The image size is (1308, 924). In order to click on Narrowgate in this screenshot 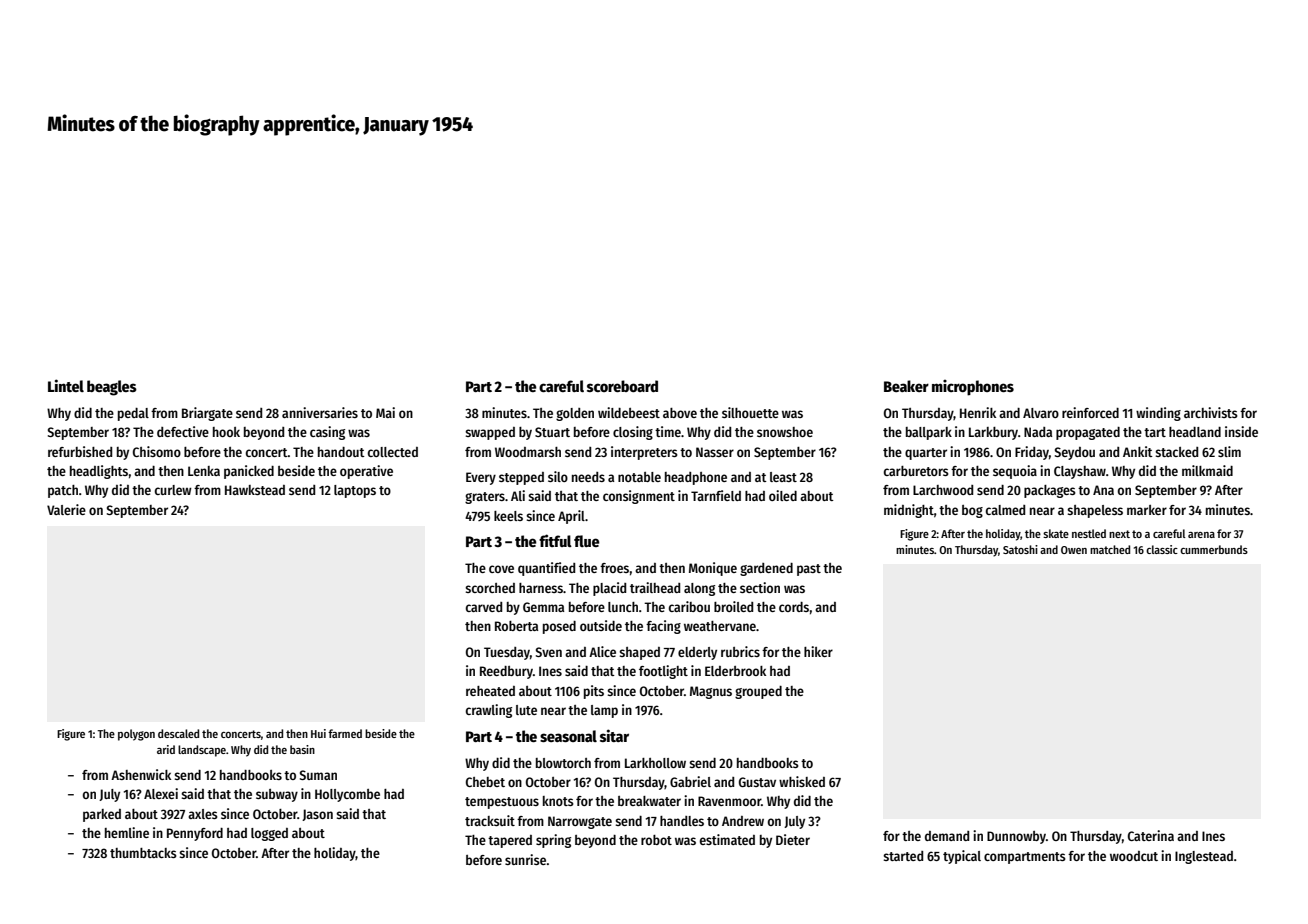, I will do `click(580, 822)`.
